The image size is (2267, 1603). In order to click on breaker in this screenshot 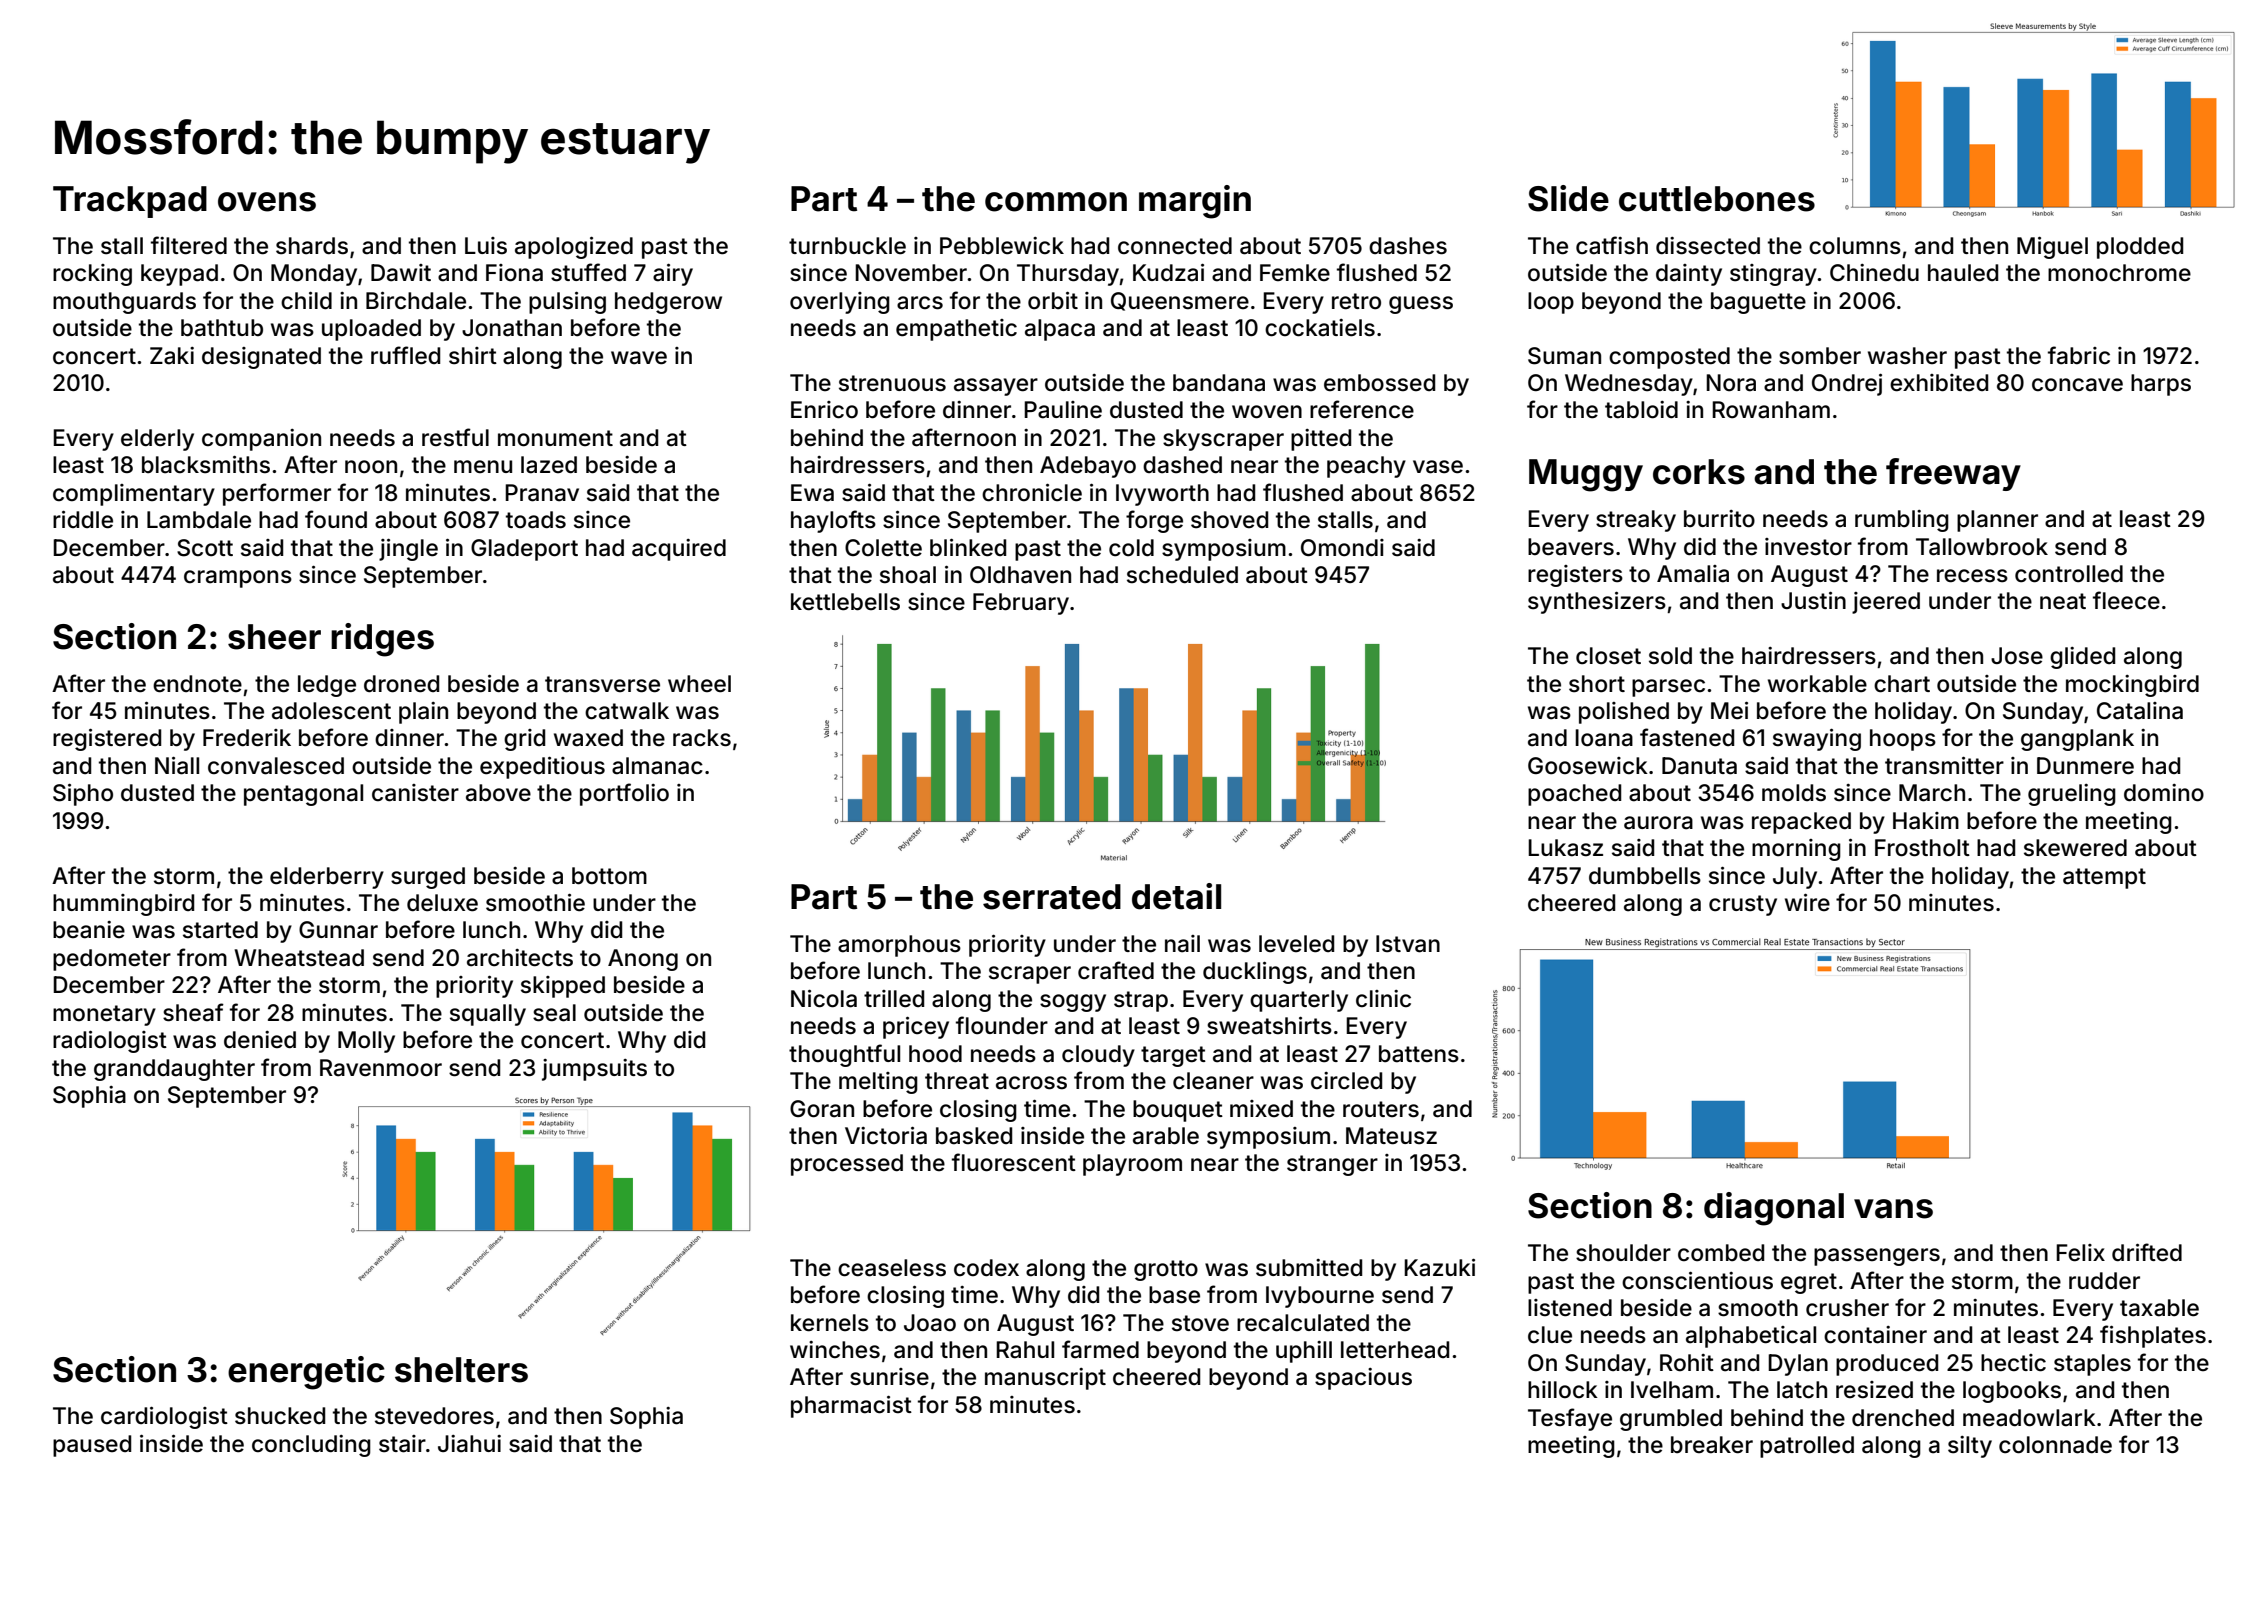, I will do `click(1712, 1445)`.
